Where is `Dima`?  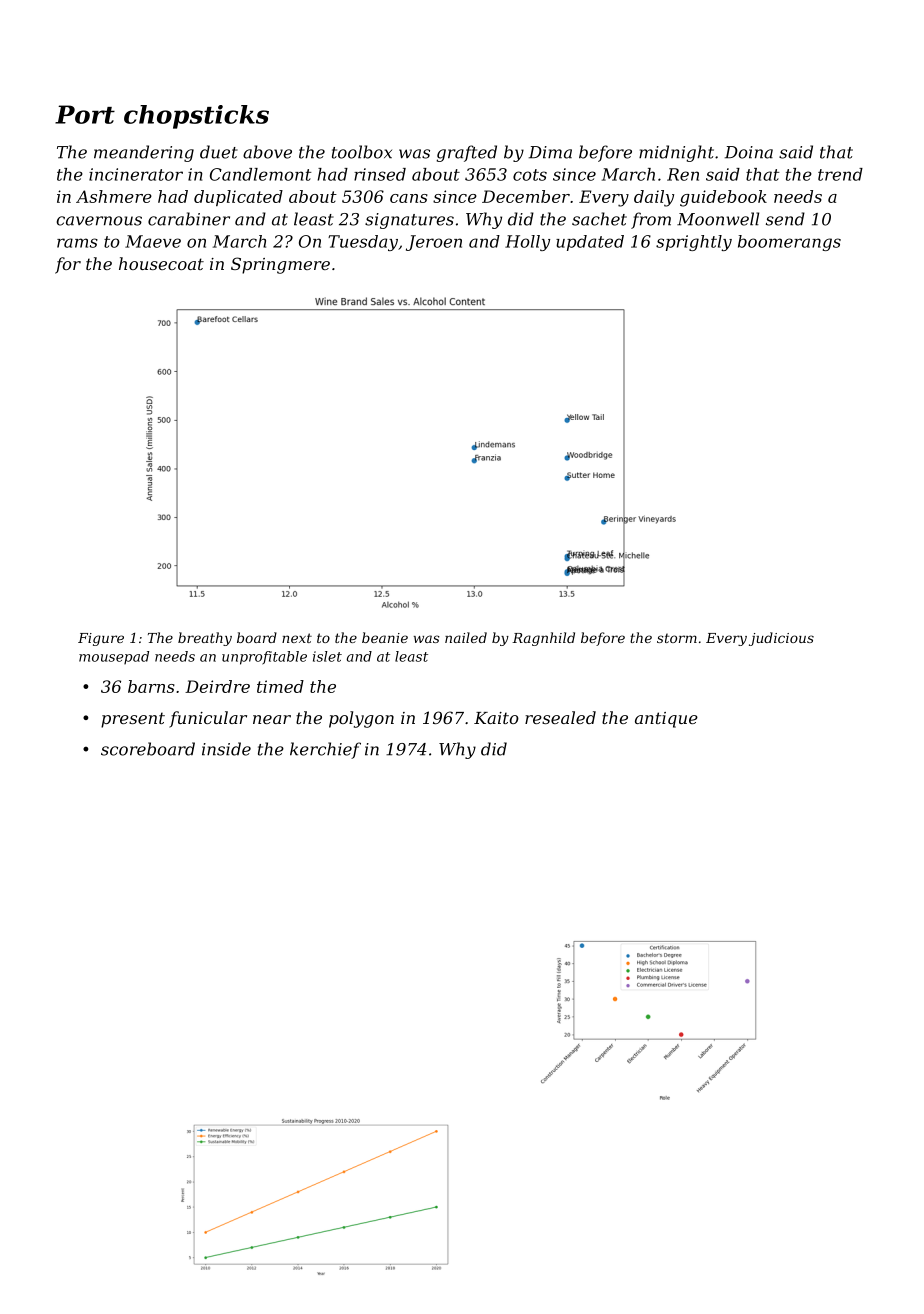
Dima is located at coordinates (550, 152).
